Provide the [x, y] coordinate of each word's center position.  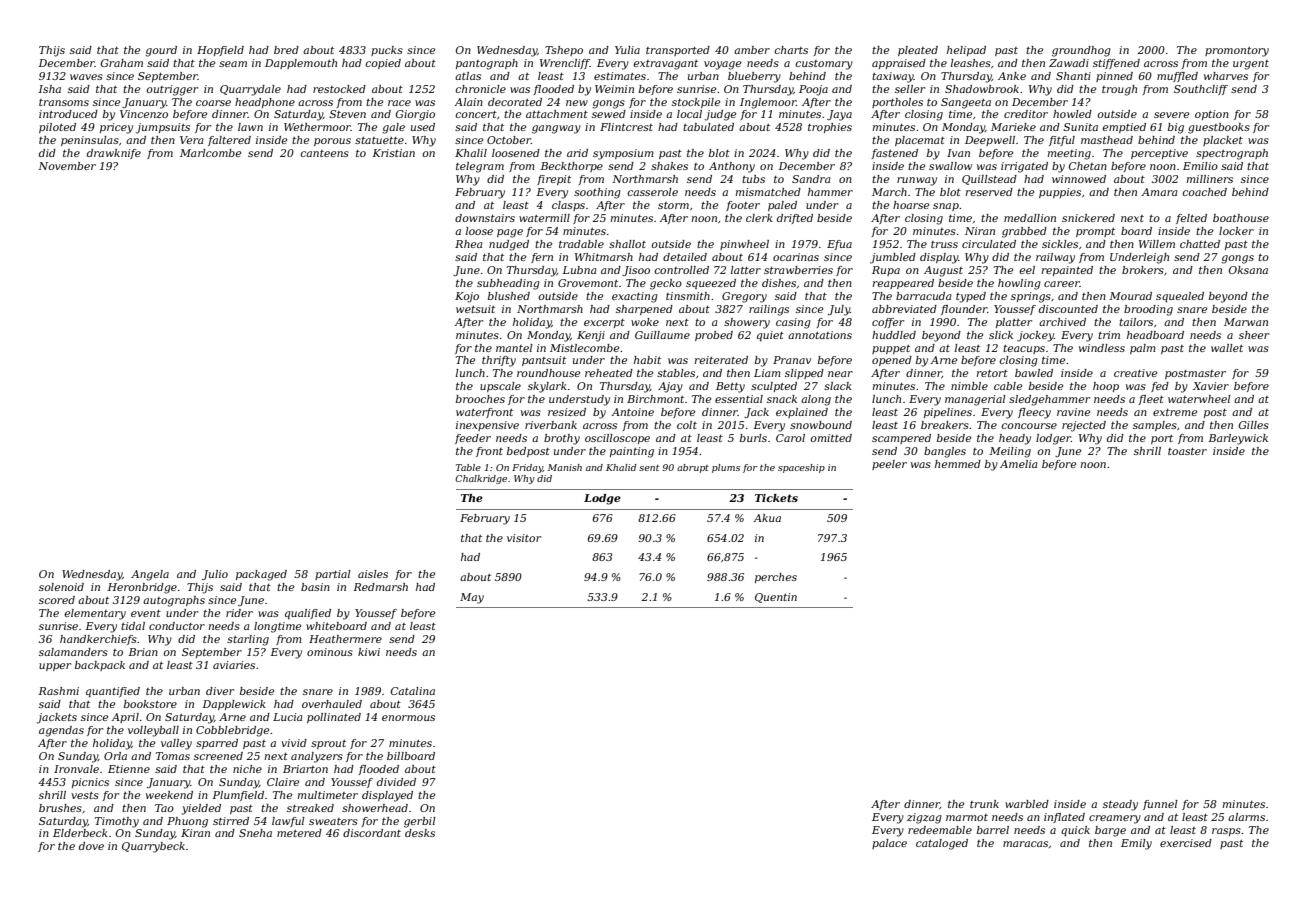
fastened [894, 154]
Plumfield [238, 796]
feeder [473, 439]
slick [1001, 335]
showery [747, 323]
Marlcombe [210, 153]
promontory [1237, 52]
